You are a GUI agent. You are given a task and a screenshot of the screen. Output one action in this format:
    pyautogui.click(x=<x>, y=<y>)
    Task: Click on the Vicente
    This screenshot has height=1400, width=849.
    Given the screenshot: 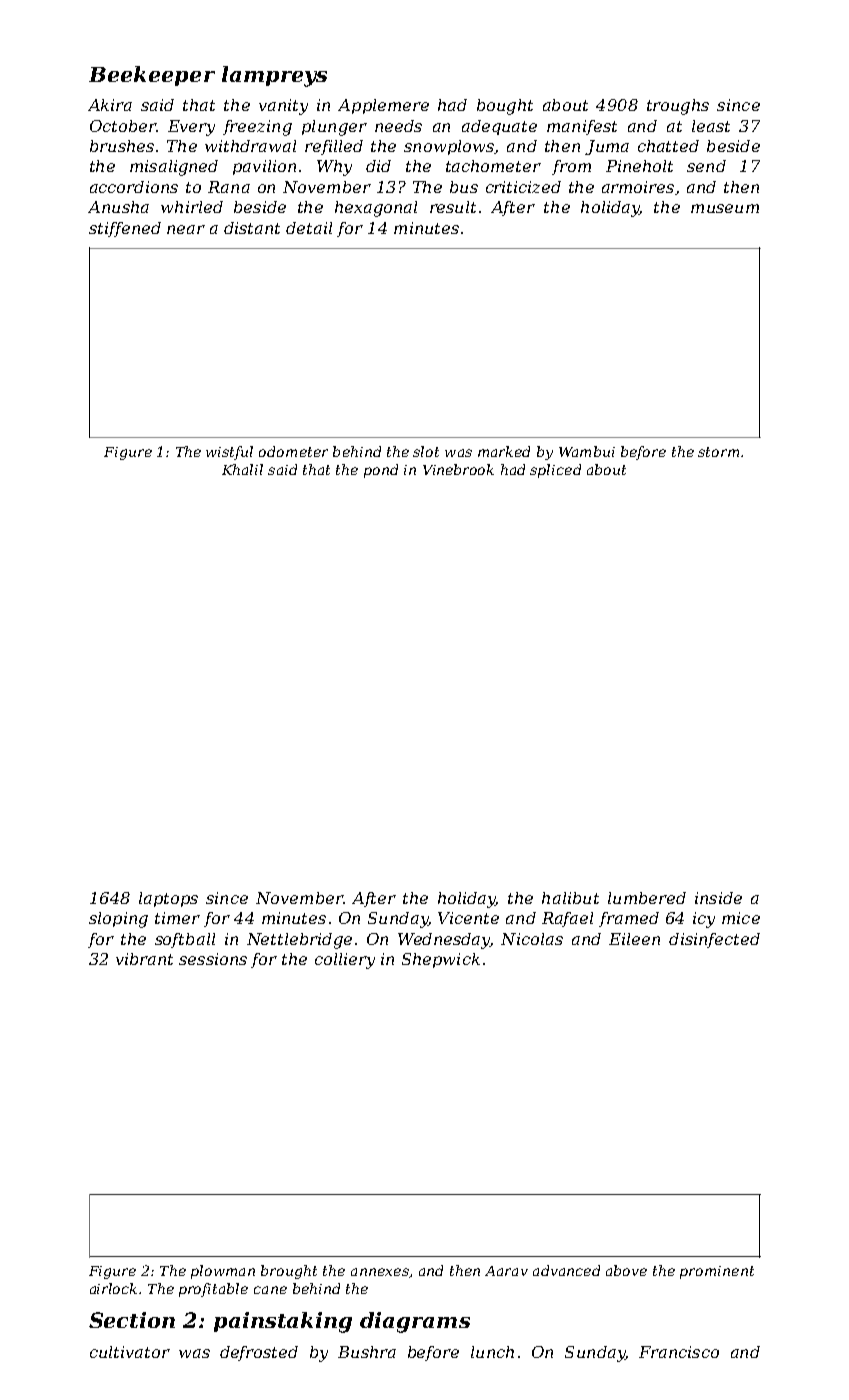 What is the action you would take?
    pyautogui.click(x=468, y=918)
